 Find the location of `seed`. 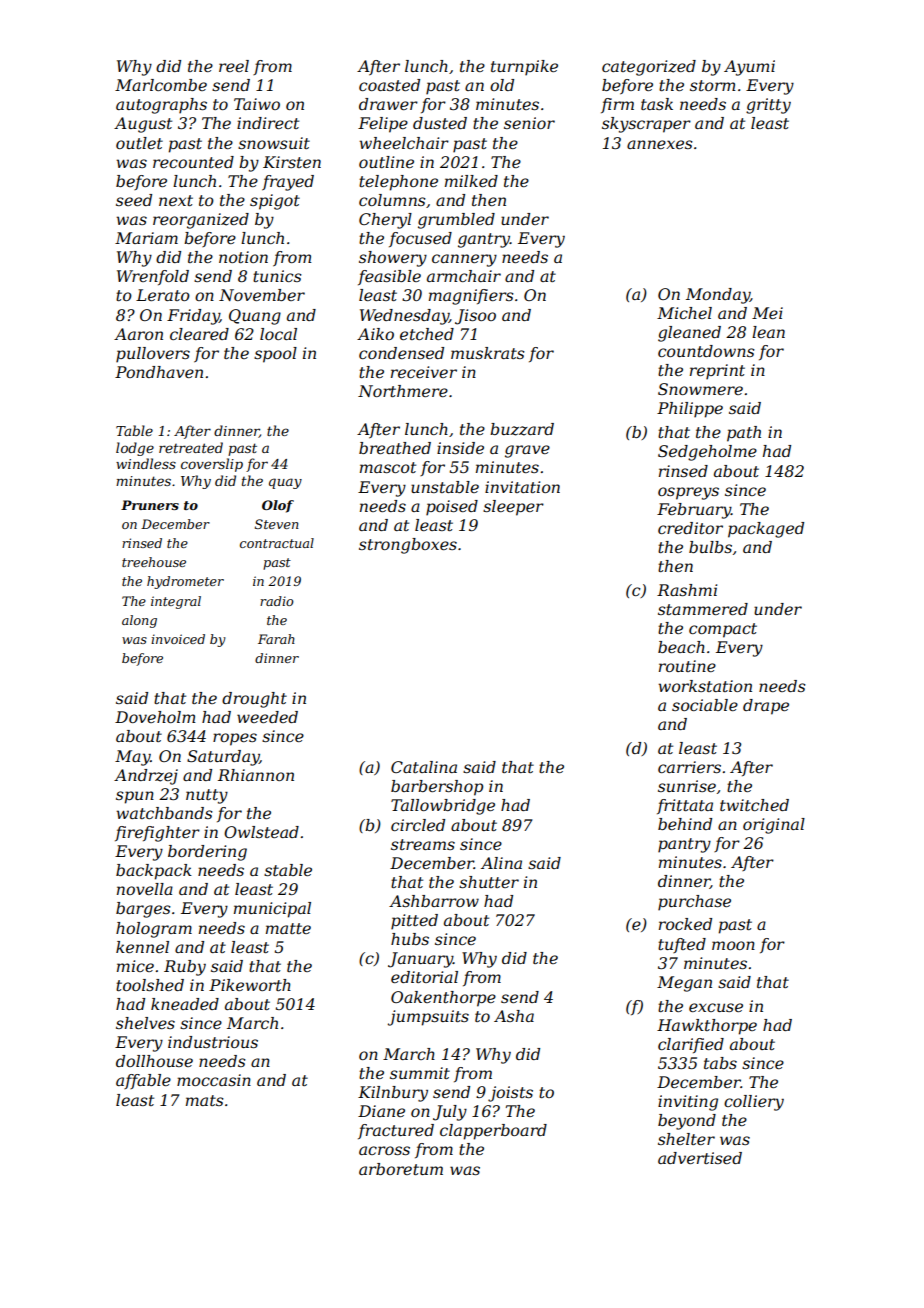

seed is located at coordinates (134, 200).
